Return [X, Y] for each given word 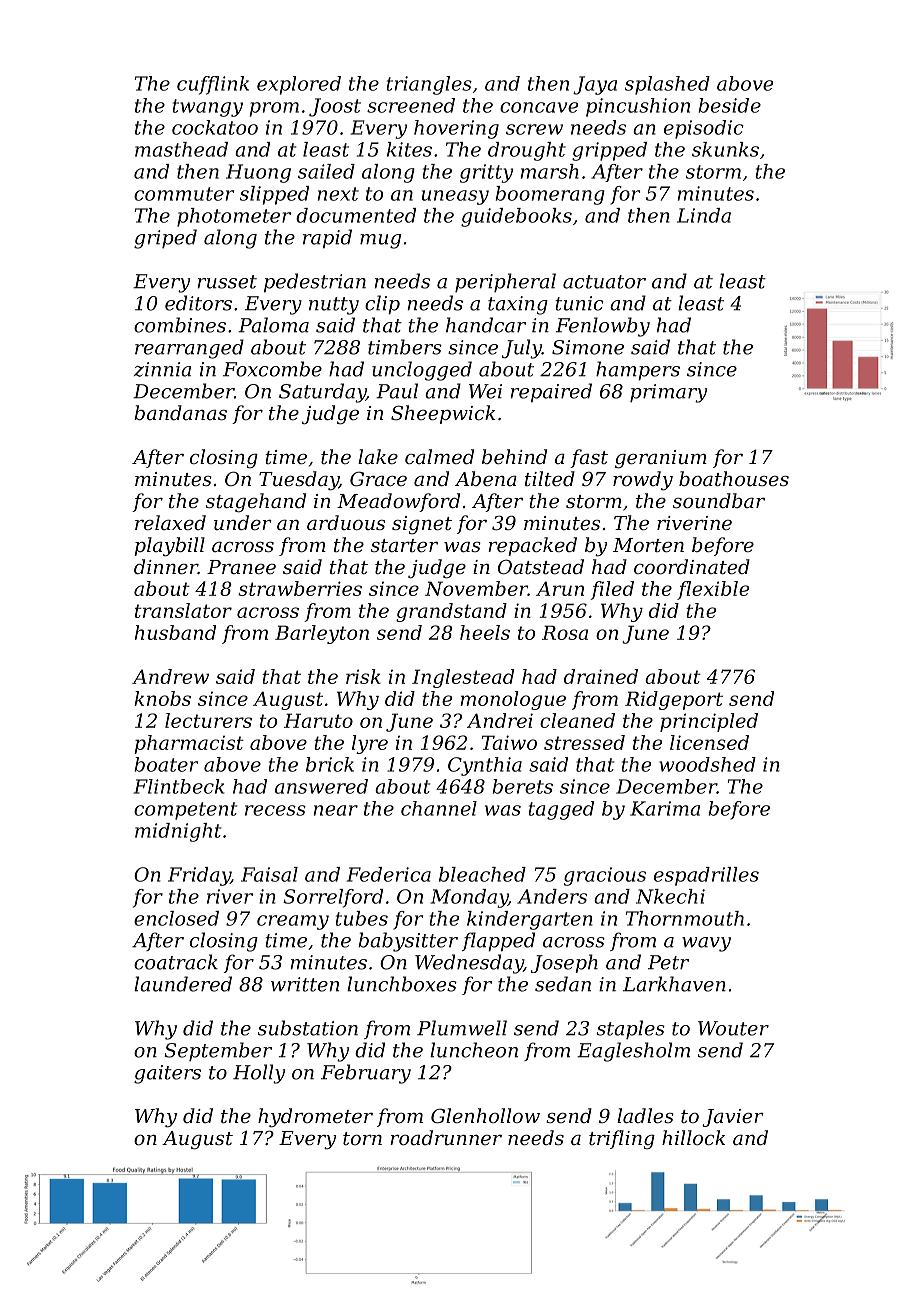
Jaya [595, 85]
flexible [713, 590]
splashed [667, 85]
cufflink [213, 85]
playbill [169, 547]
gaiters [167, 1074]
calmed [439, 456]
